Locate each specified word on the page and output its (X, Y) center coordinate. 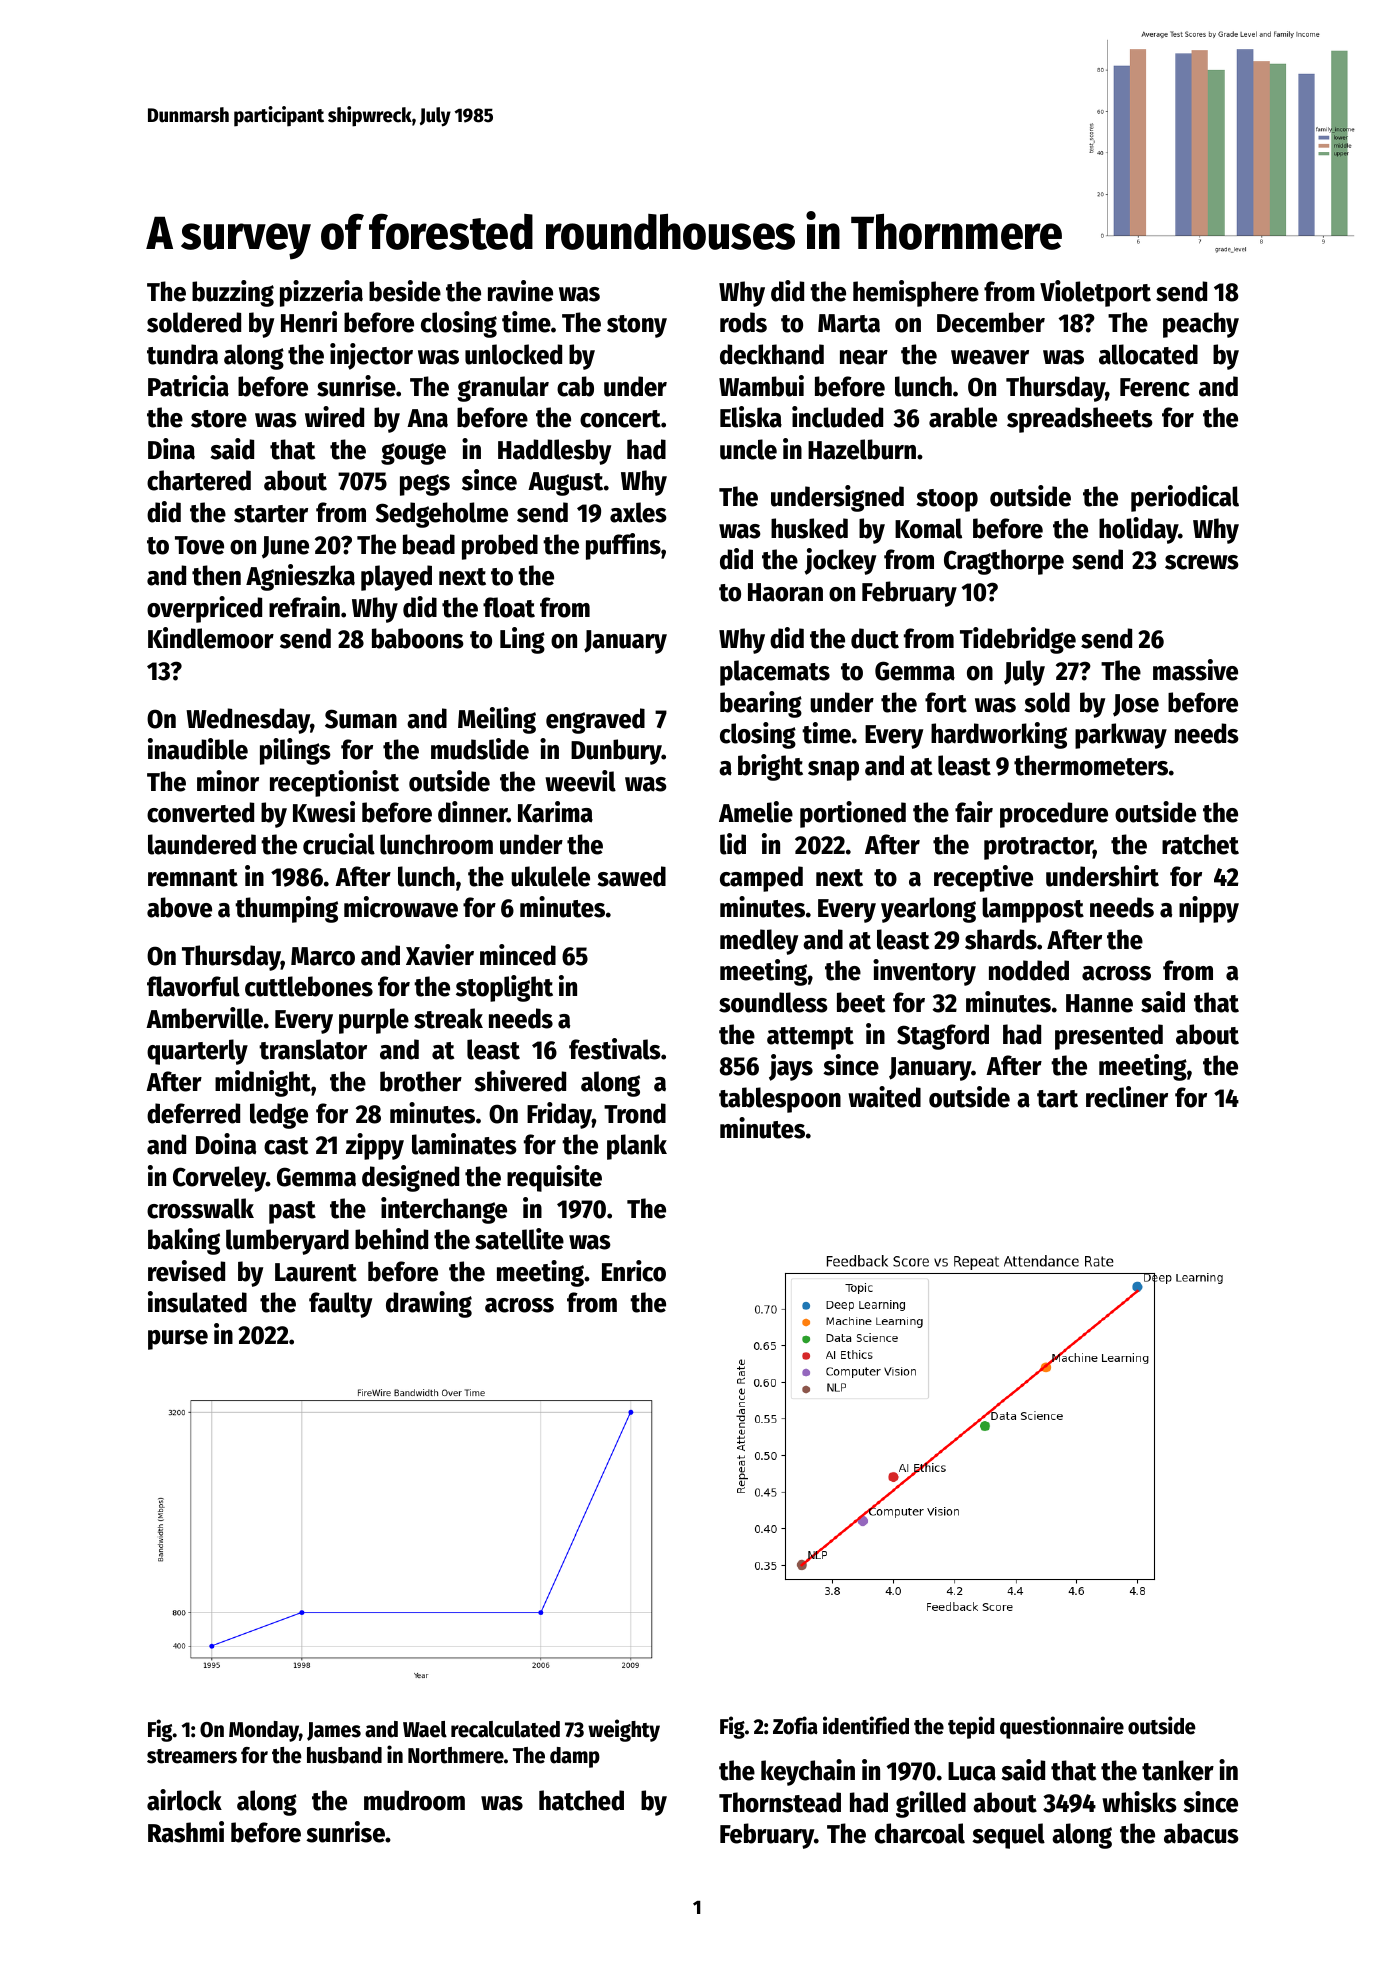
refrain (304, 607)
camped (761, 879)
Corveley (219, 1179)
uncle (748, 449)
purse (178, 1340)
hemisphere (916, 293)
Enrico (634, 1271)
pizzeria (321, 293)
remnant (193, 878)
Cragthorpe (1004, 562)
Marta (849, 323)
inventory (924, 972)
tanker (1178, 1770)
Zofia (795, 1725)
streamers (192, 1756)
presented (1109, 1037)
